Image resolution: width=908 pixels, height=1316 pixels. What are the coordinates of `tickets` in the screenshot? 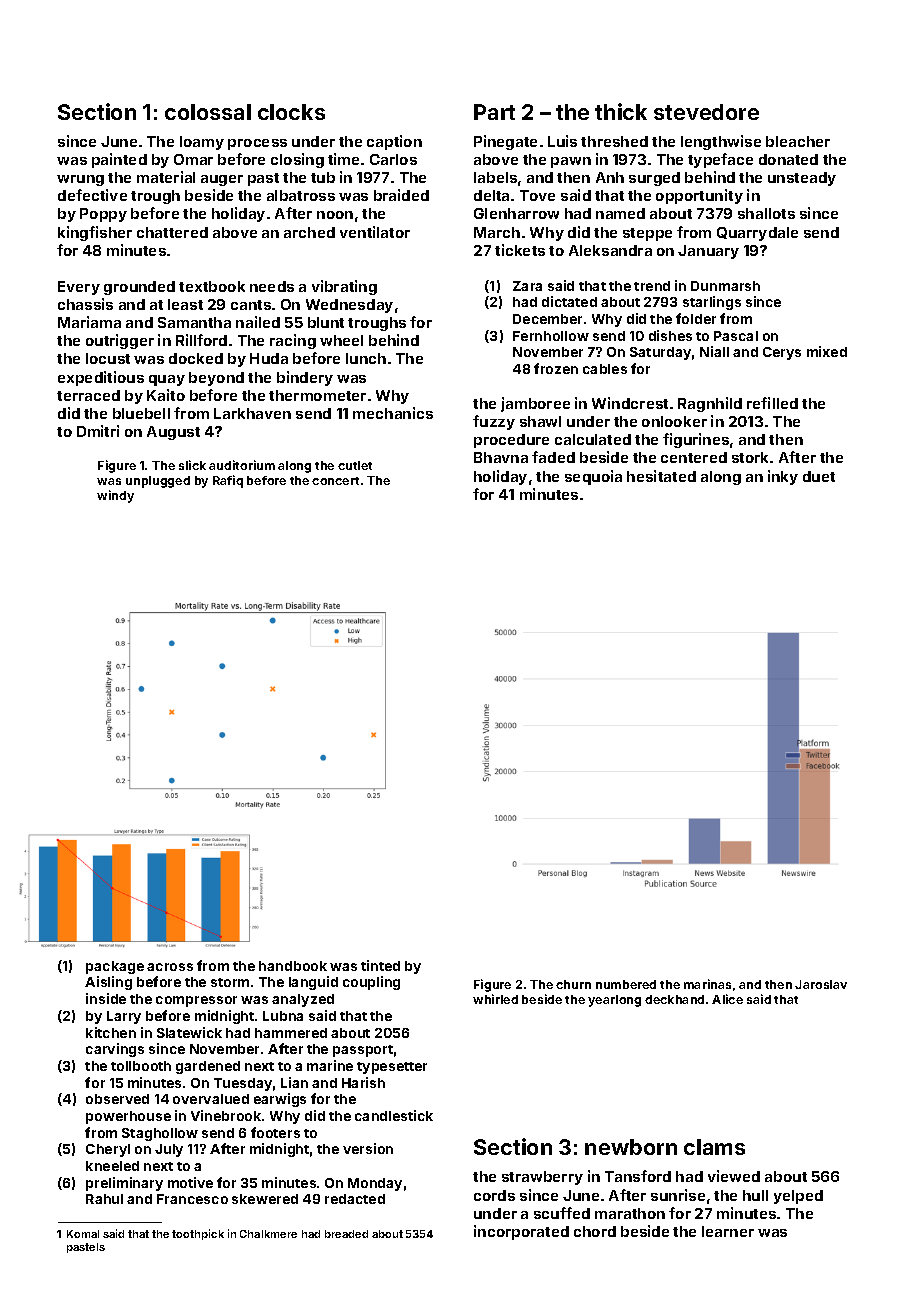 It's located at (520, 250).
